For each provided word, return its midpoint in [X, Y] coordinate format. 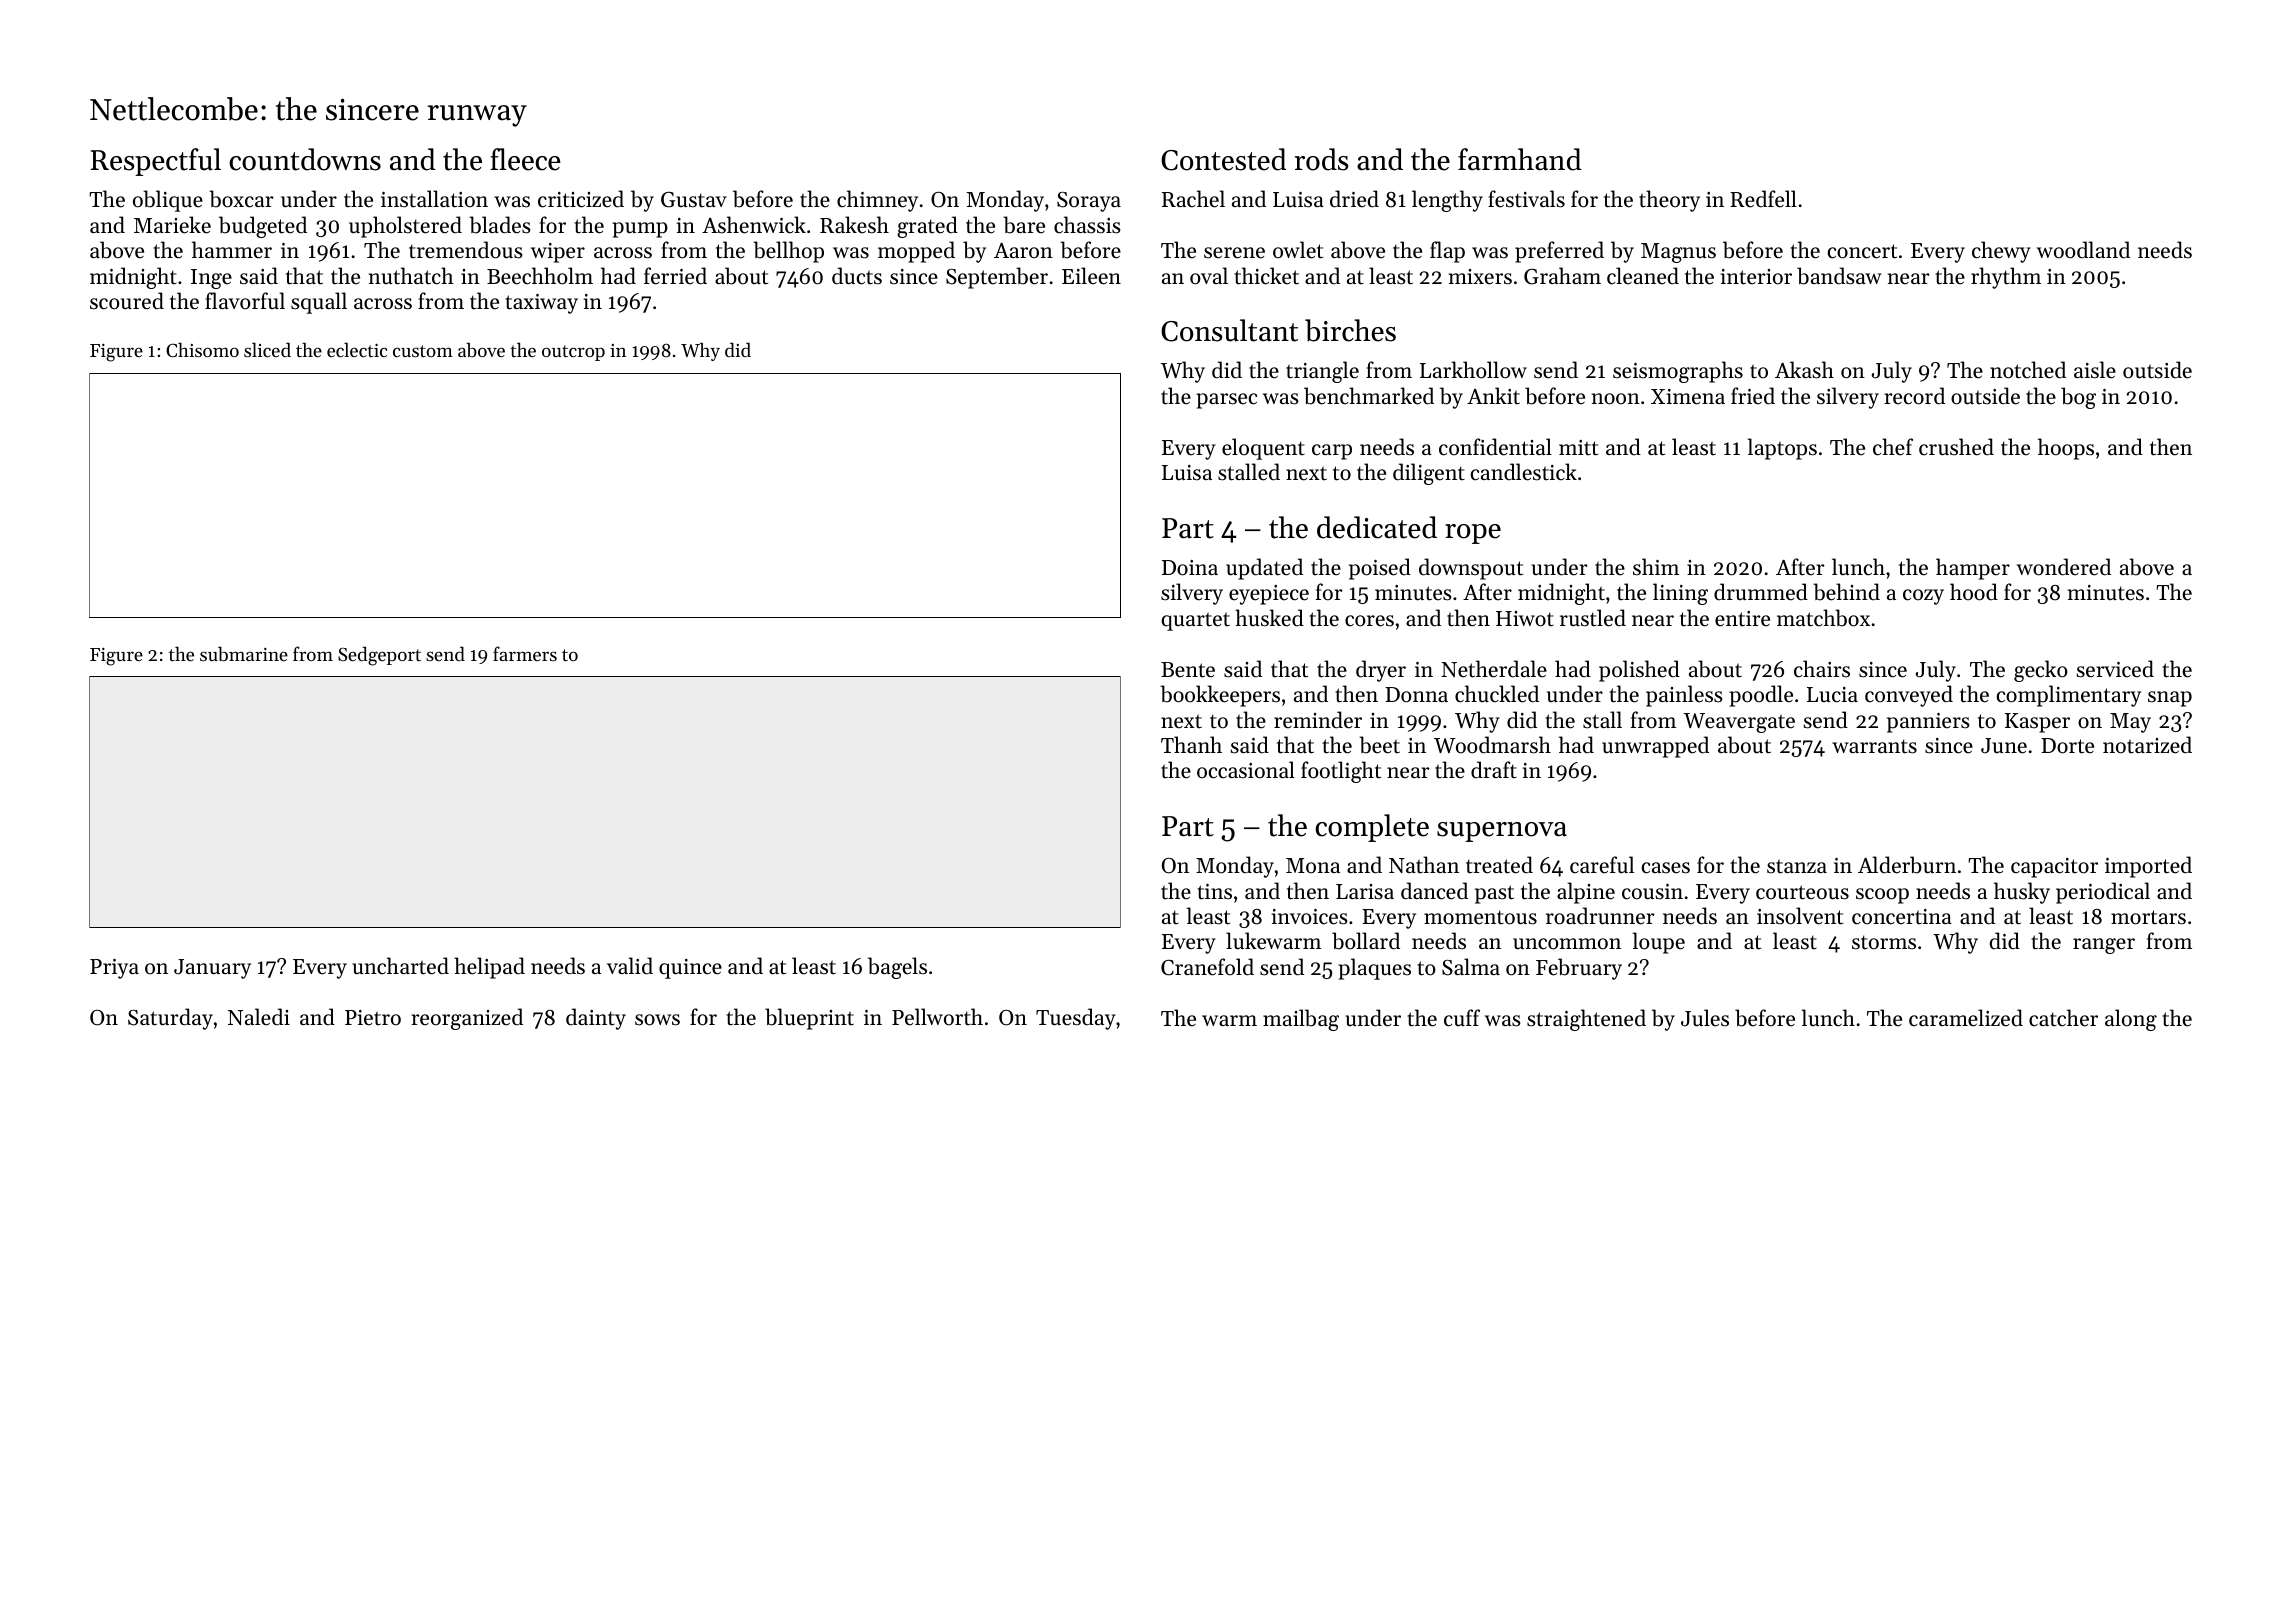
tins [1214, 892]
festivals [1526, 199]
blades [500, 225]
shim [1656, 567]
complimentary [2068, 696]
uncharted [400, 966]
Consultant [1229, 330]
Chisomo [202, 349]
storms [1884, 942]
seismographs [1678, 372]
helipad [489, 968]
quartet [1196, 621]
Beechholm [540, 276]
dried [1354, 199]
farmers [525, 653]
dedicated [1377, 527]
